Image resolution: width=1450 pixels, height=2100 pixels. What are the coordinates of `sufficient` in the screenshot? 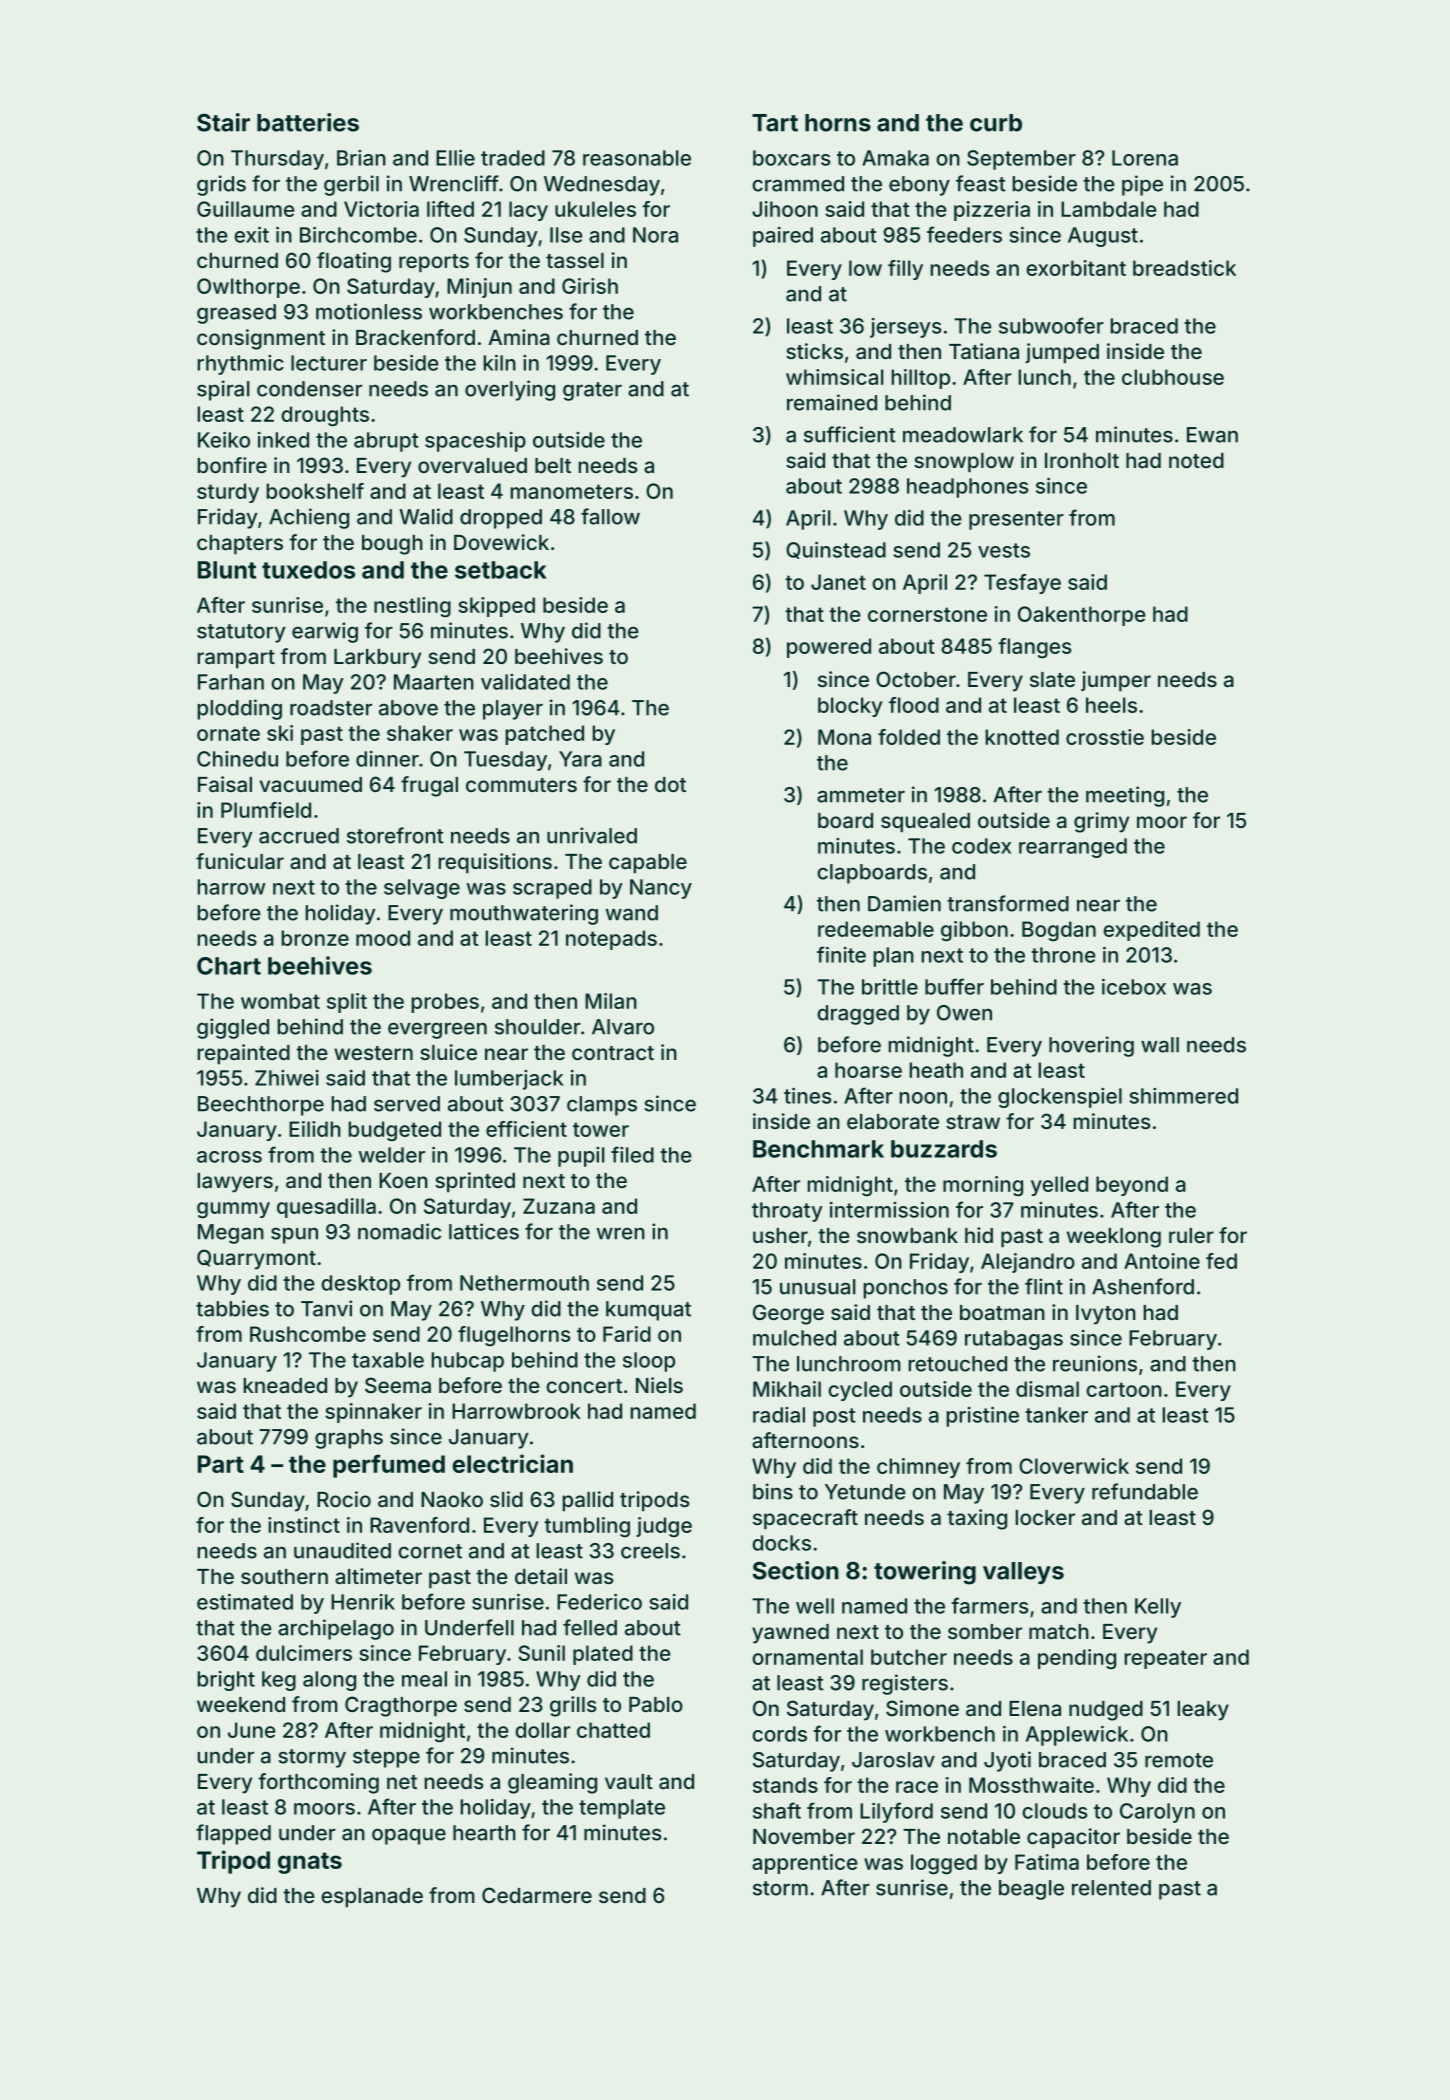 It's located at (850, 434).
